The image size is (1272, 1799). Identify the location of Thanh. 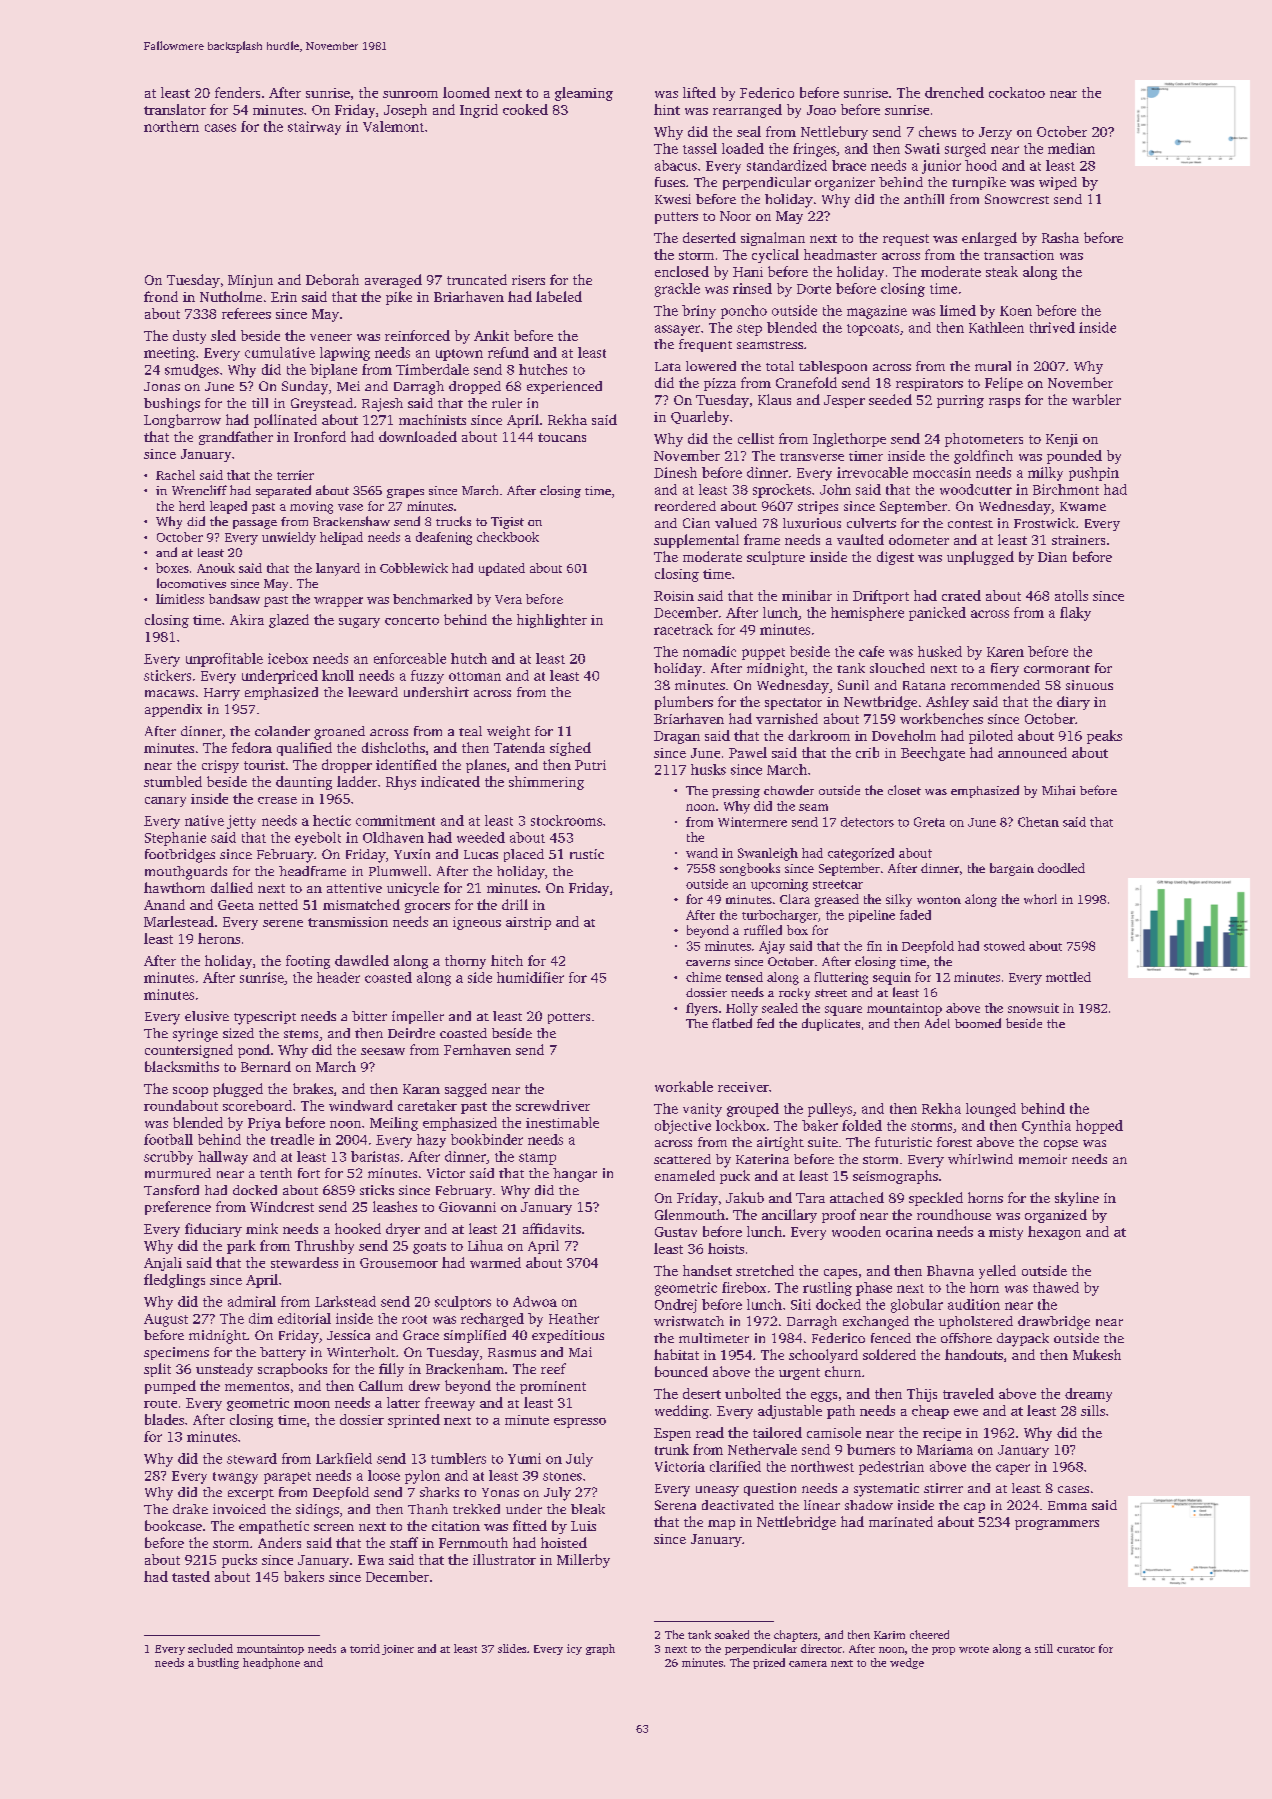
(428, 1509).
